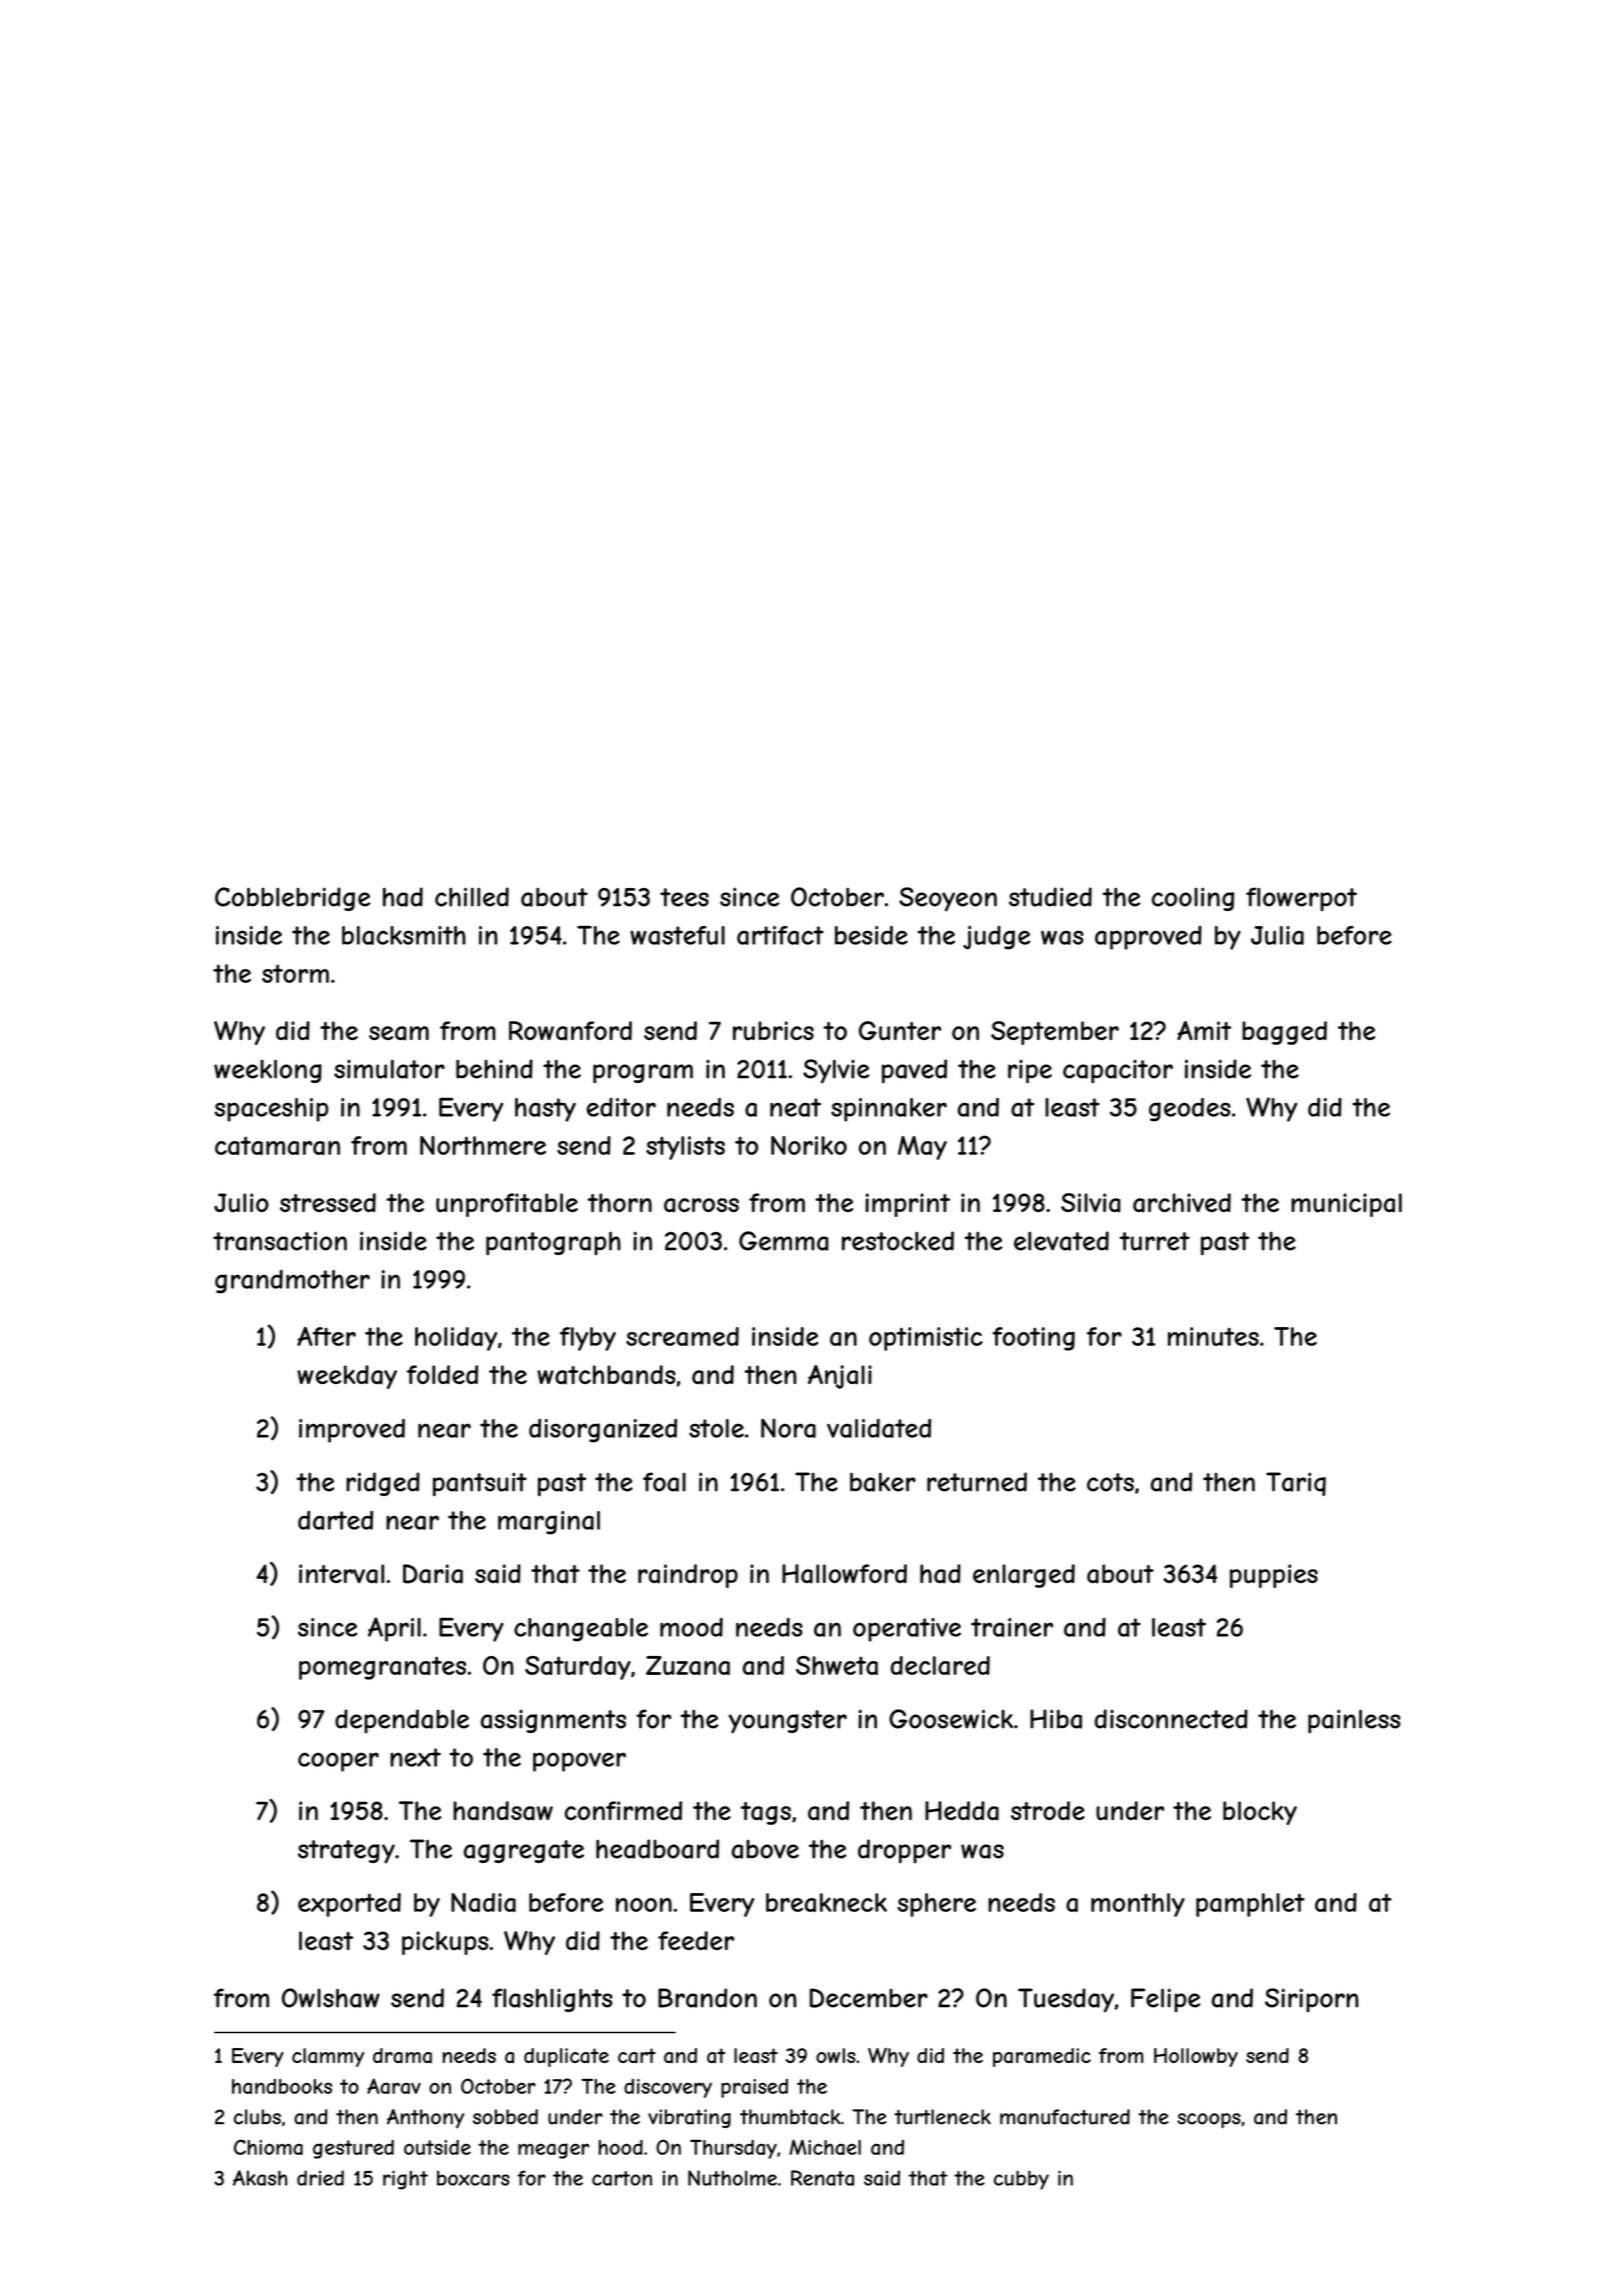 The image size is (1620, 2292). Describe the element at coordinates (1301, 899) in the image. I see `flowerpot` at that location.
